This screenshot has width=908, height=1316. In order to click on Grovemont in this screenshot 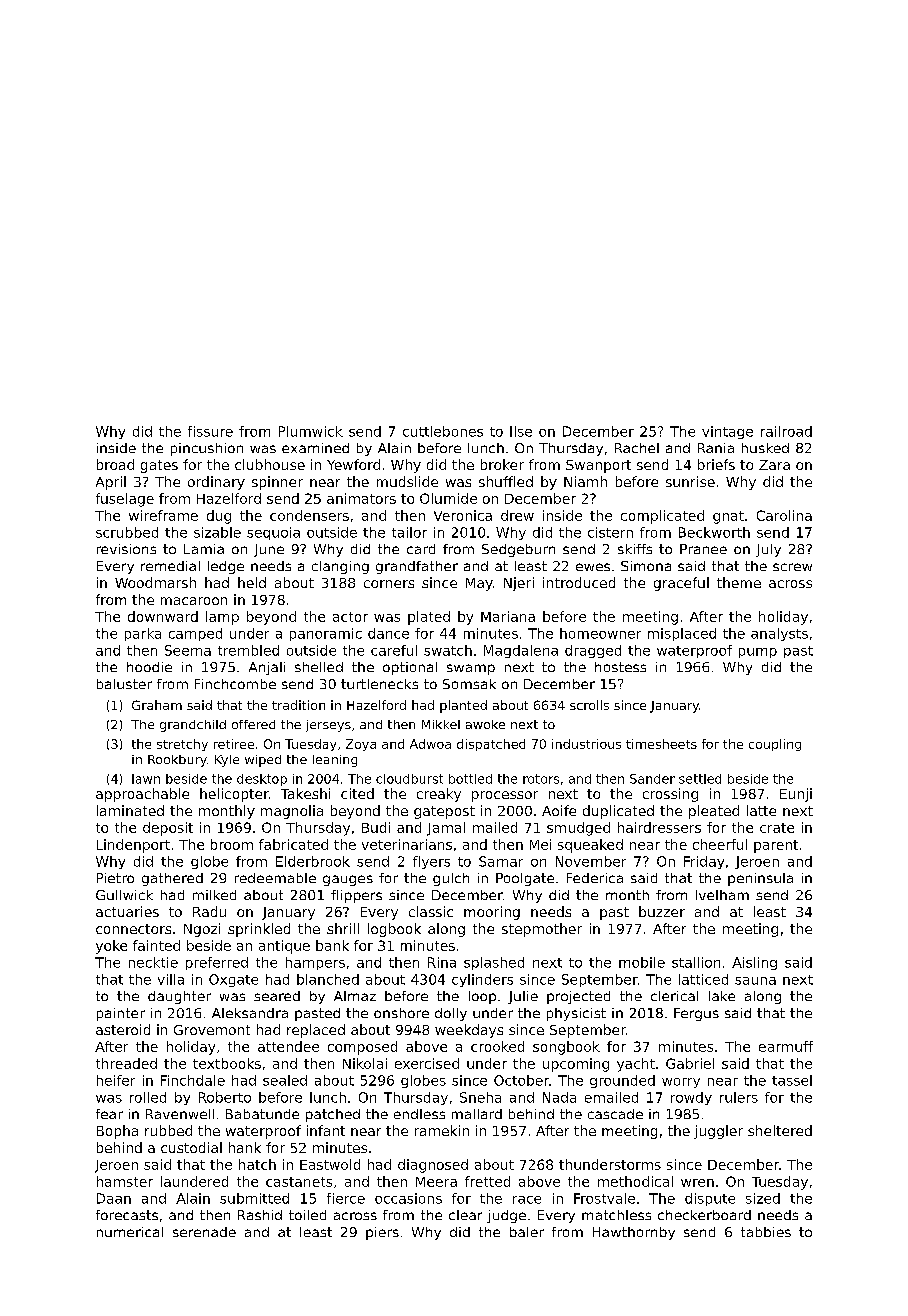, I will do `click(212, 1030)`.
